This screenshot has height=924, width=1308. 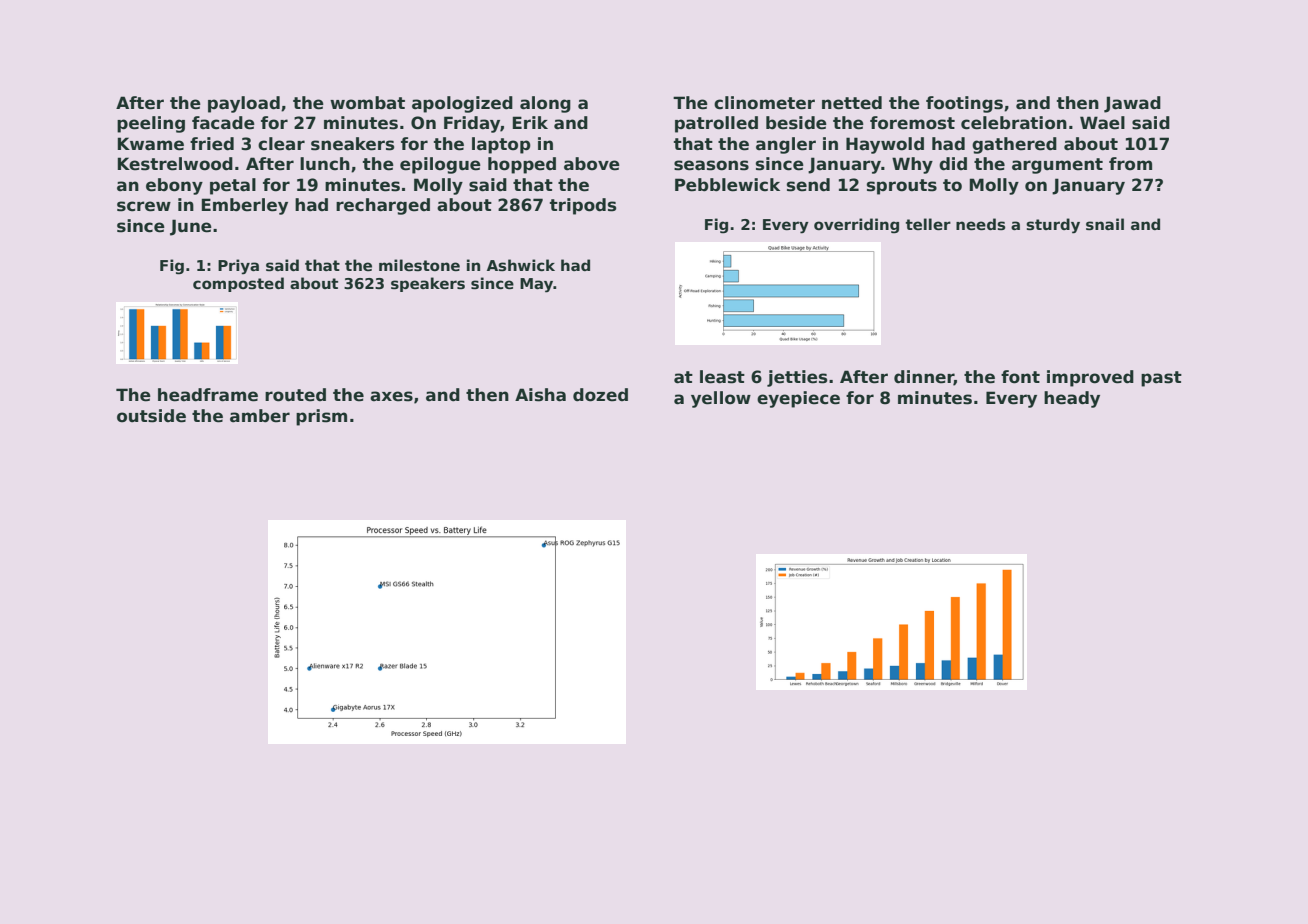 What do you see at coordinates (1105, 224) in the screenshot?
I see `snail` at bounding box center [1105, 224].
